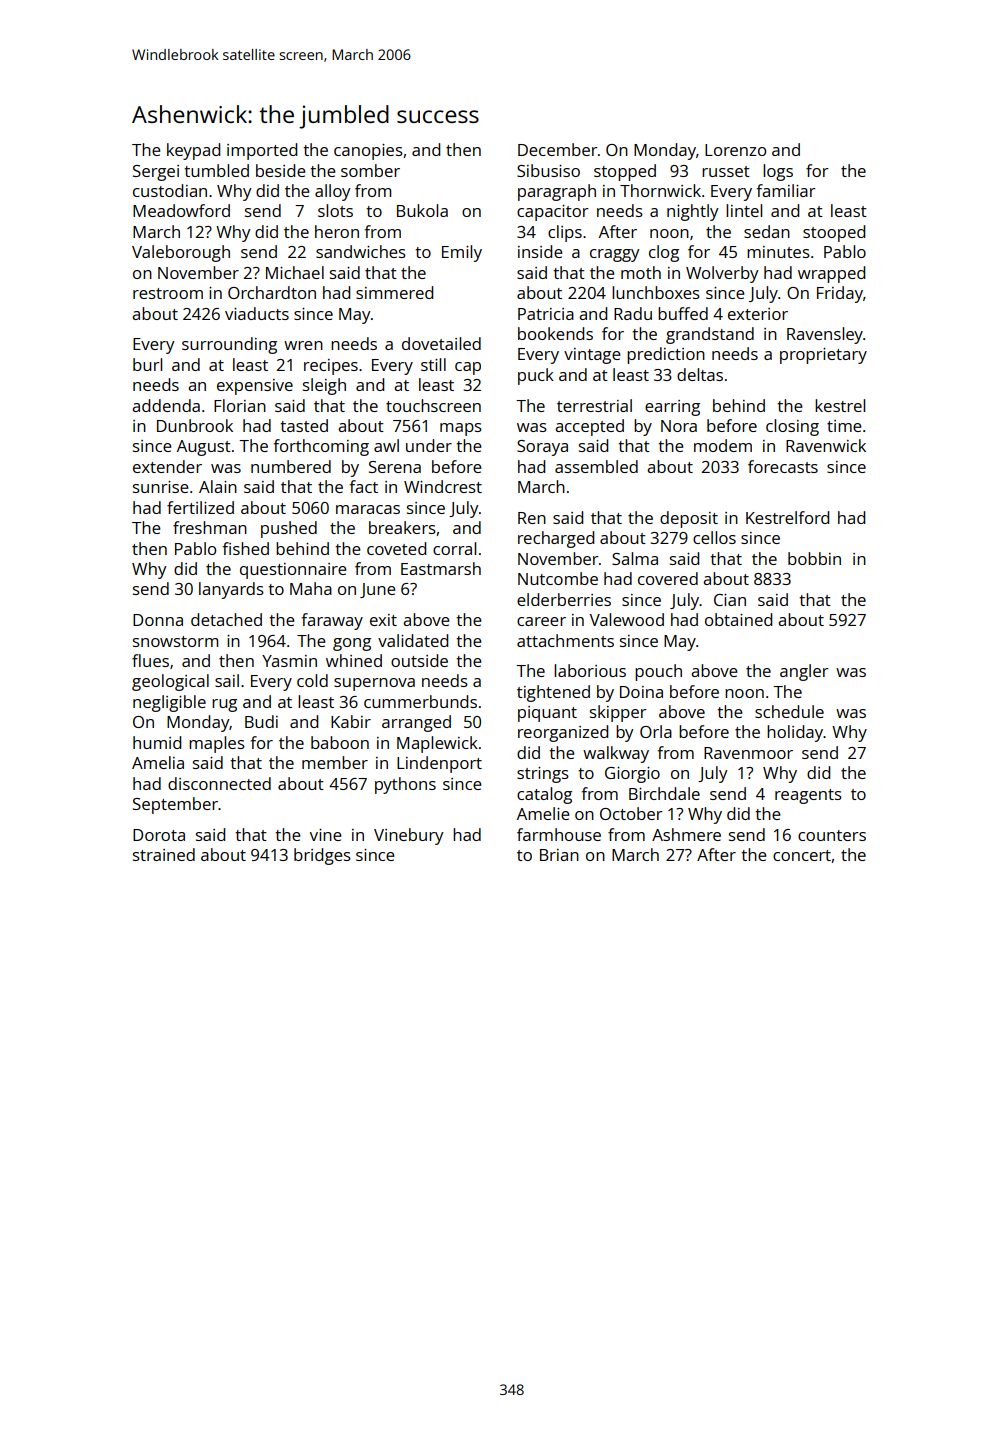 The image size is (999, 1447). I want to click on September, so click(175, 805).
